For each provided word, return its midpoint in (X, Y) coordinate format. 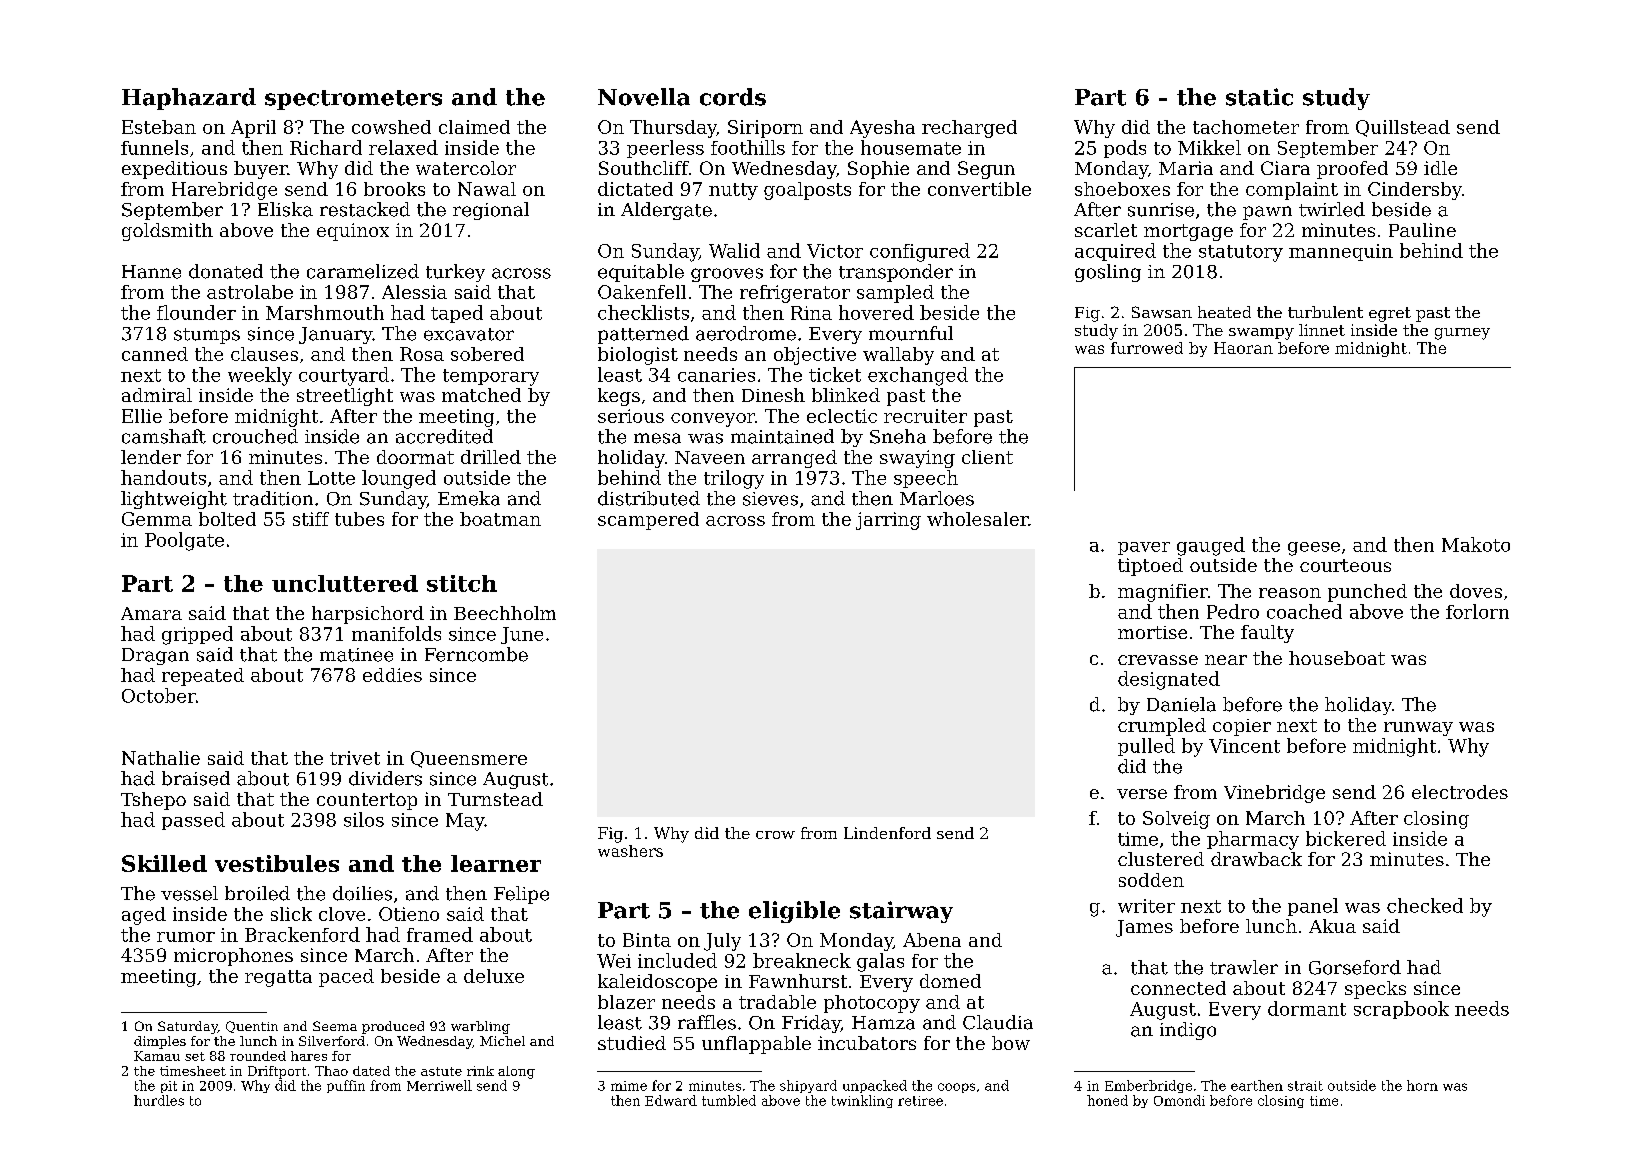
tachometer (1246, 127)
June (522, 635)
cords (733, 97)
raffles (707, 1022)
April (253, 129)
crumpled (1162, 727)
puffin (346, 1086)
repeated (203, 677)
